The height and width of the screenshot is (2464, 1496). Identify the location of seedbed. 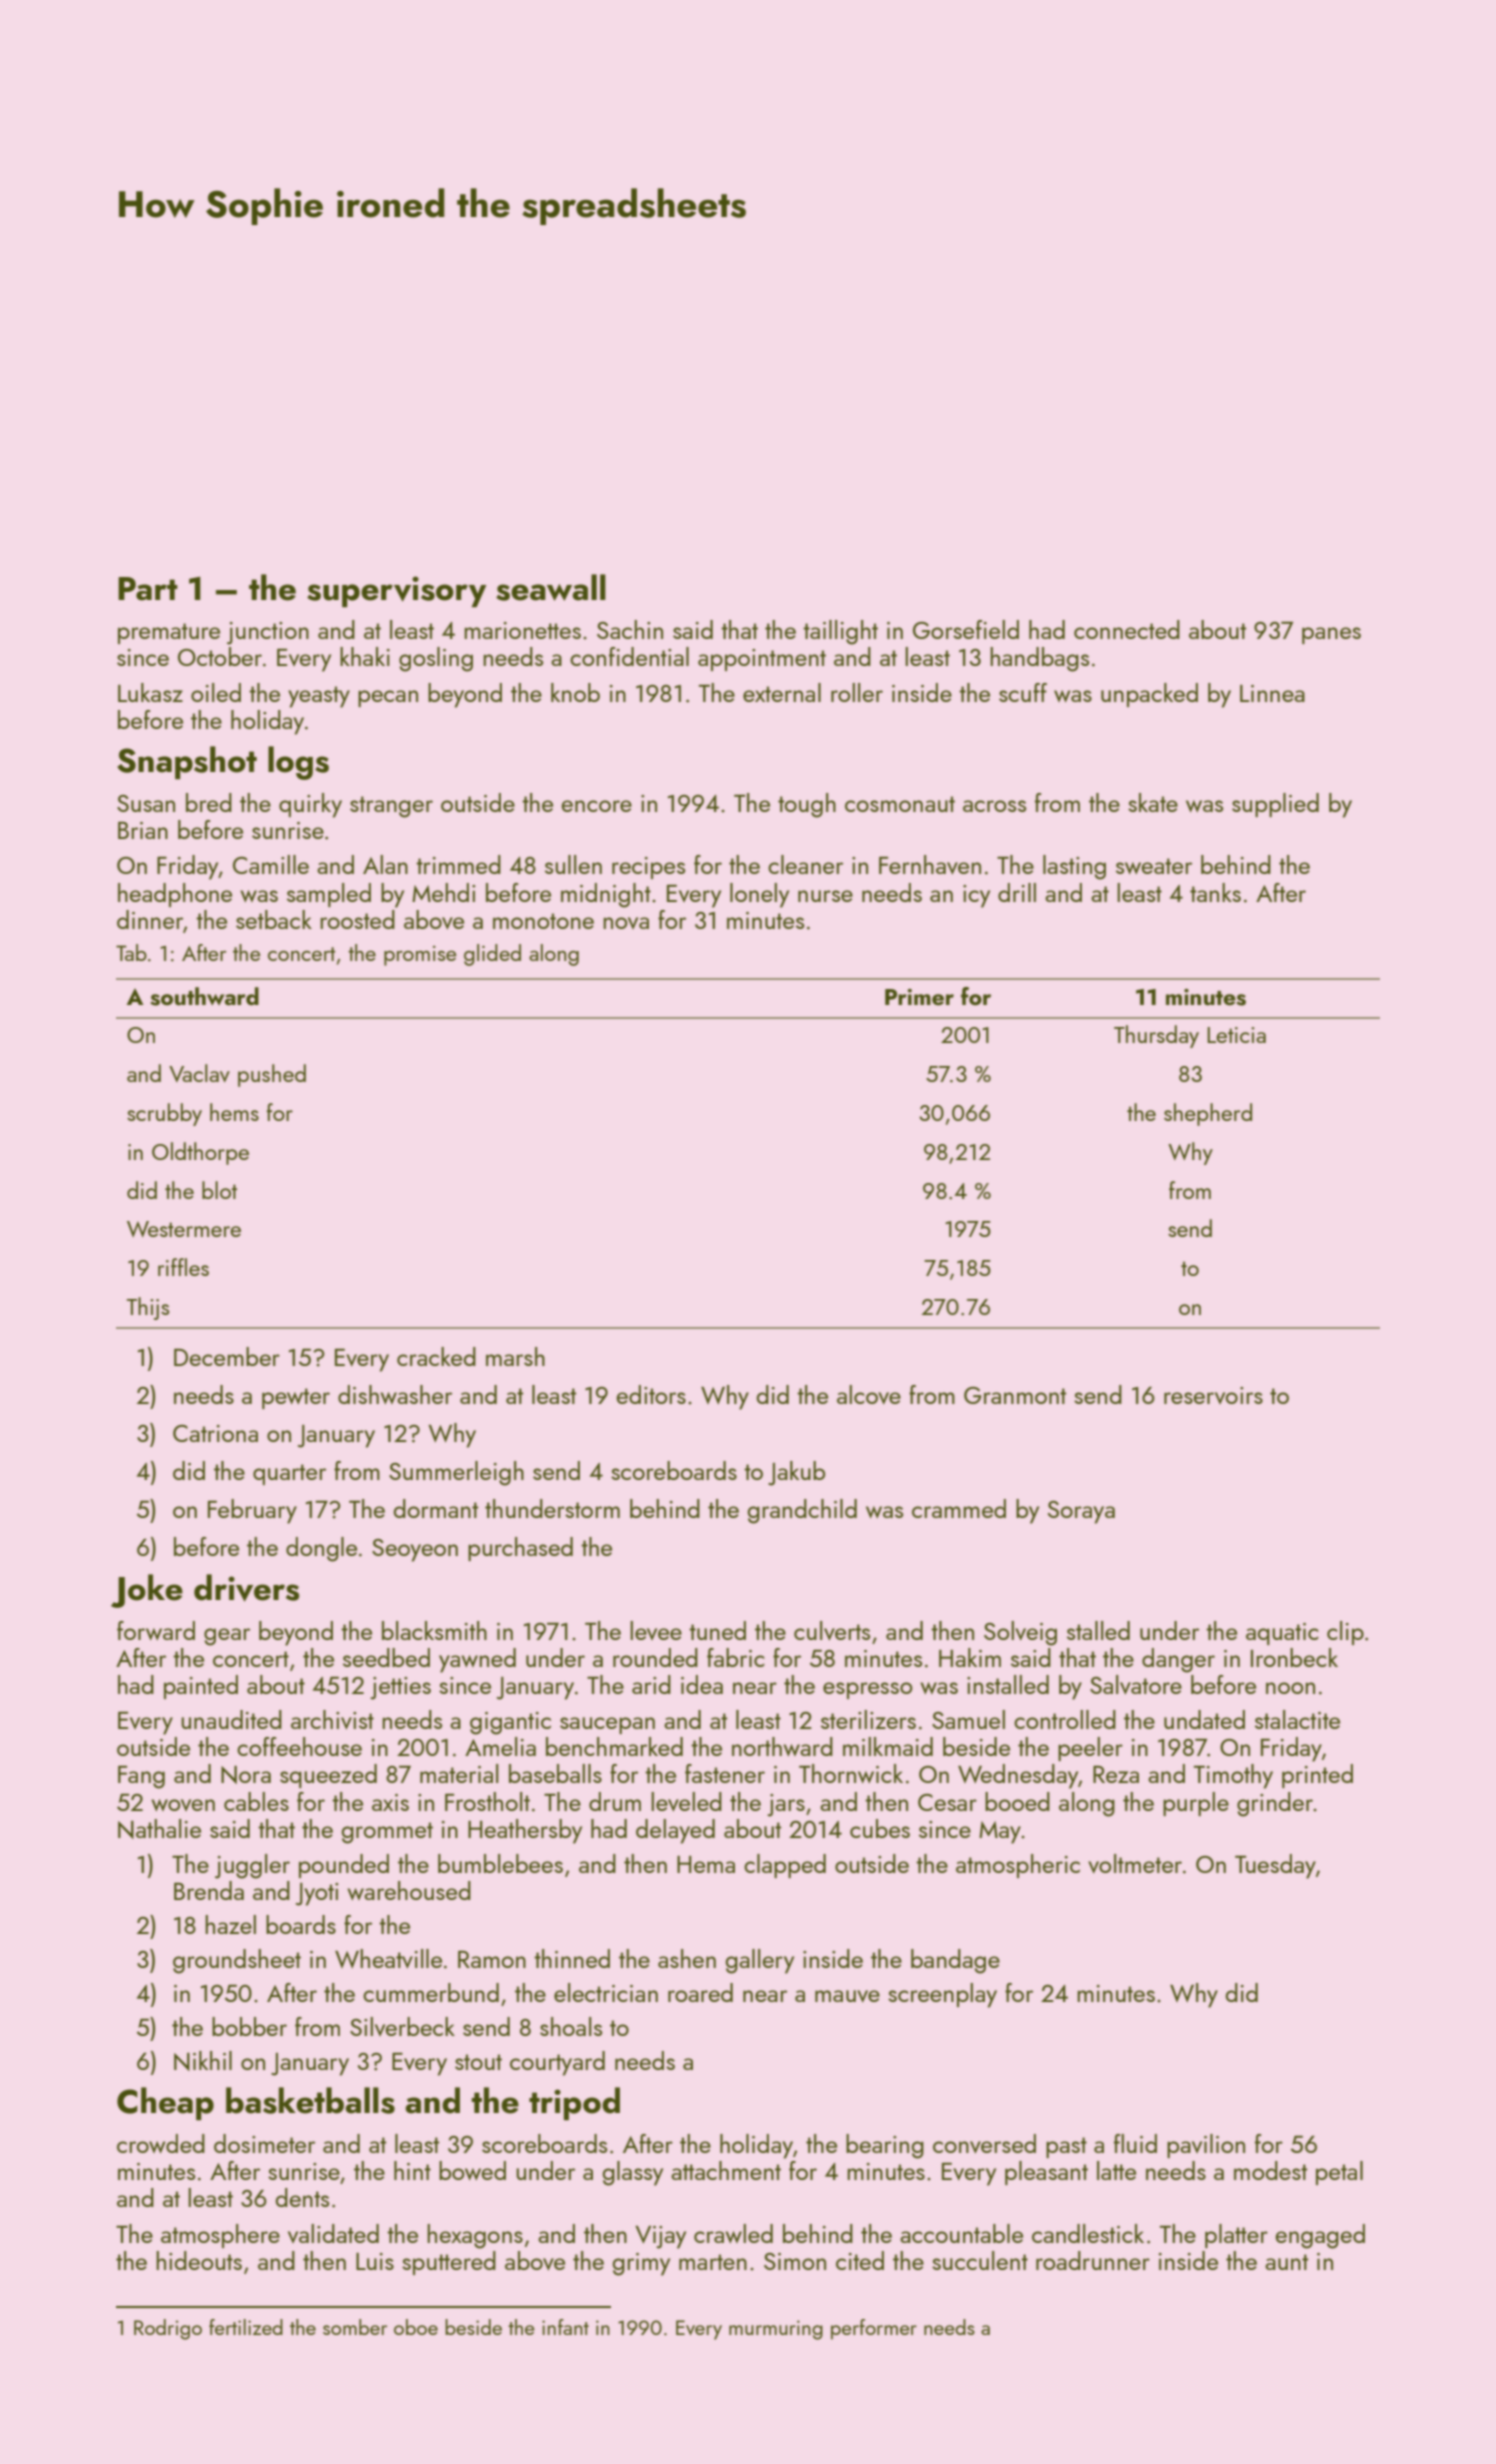
(386, 1657).
